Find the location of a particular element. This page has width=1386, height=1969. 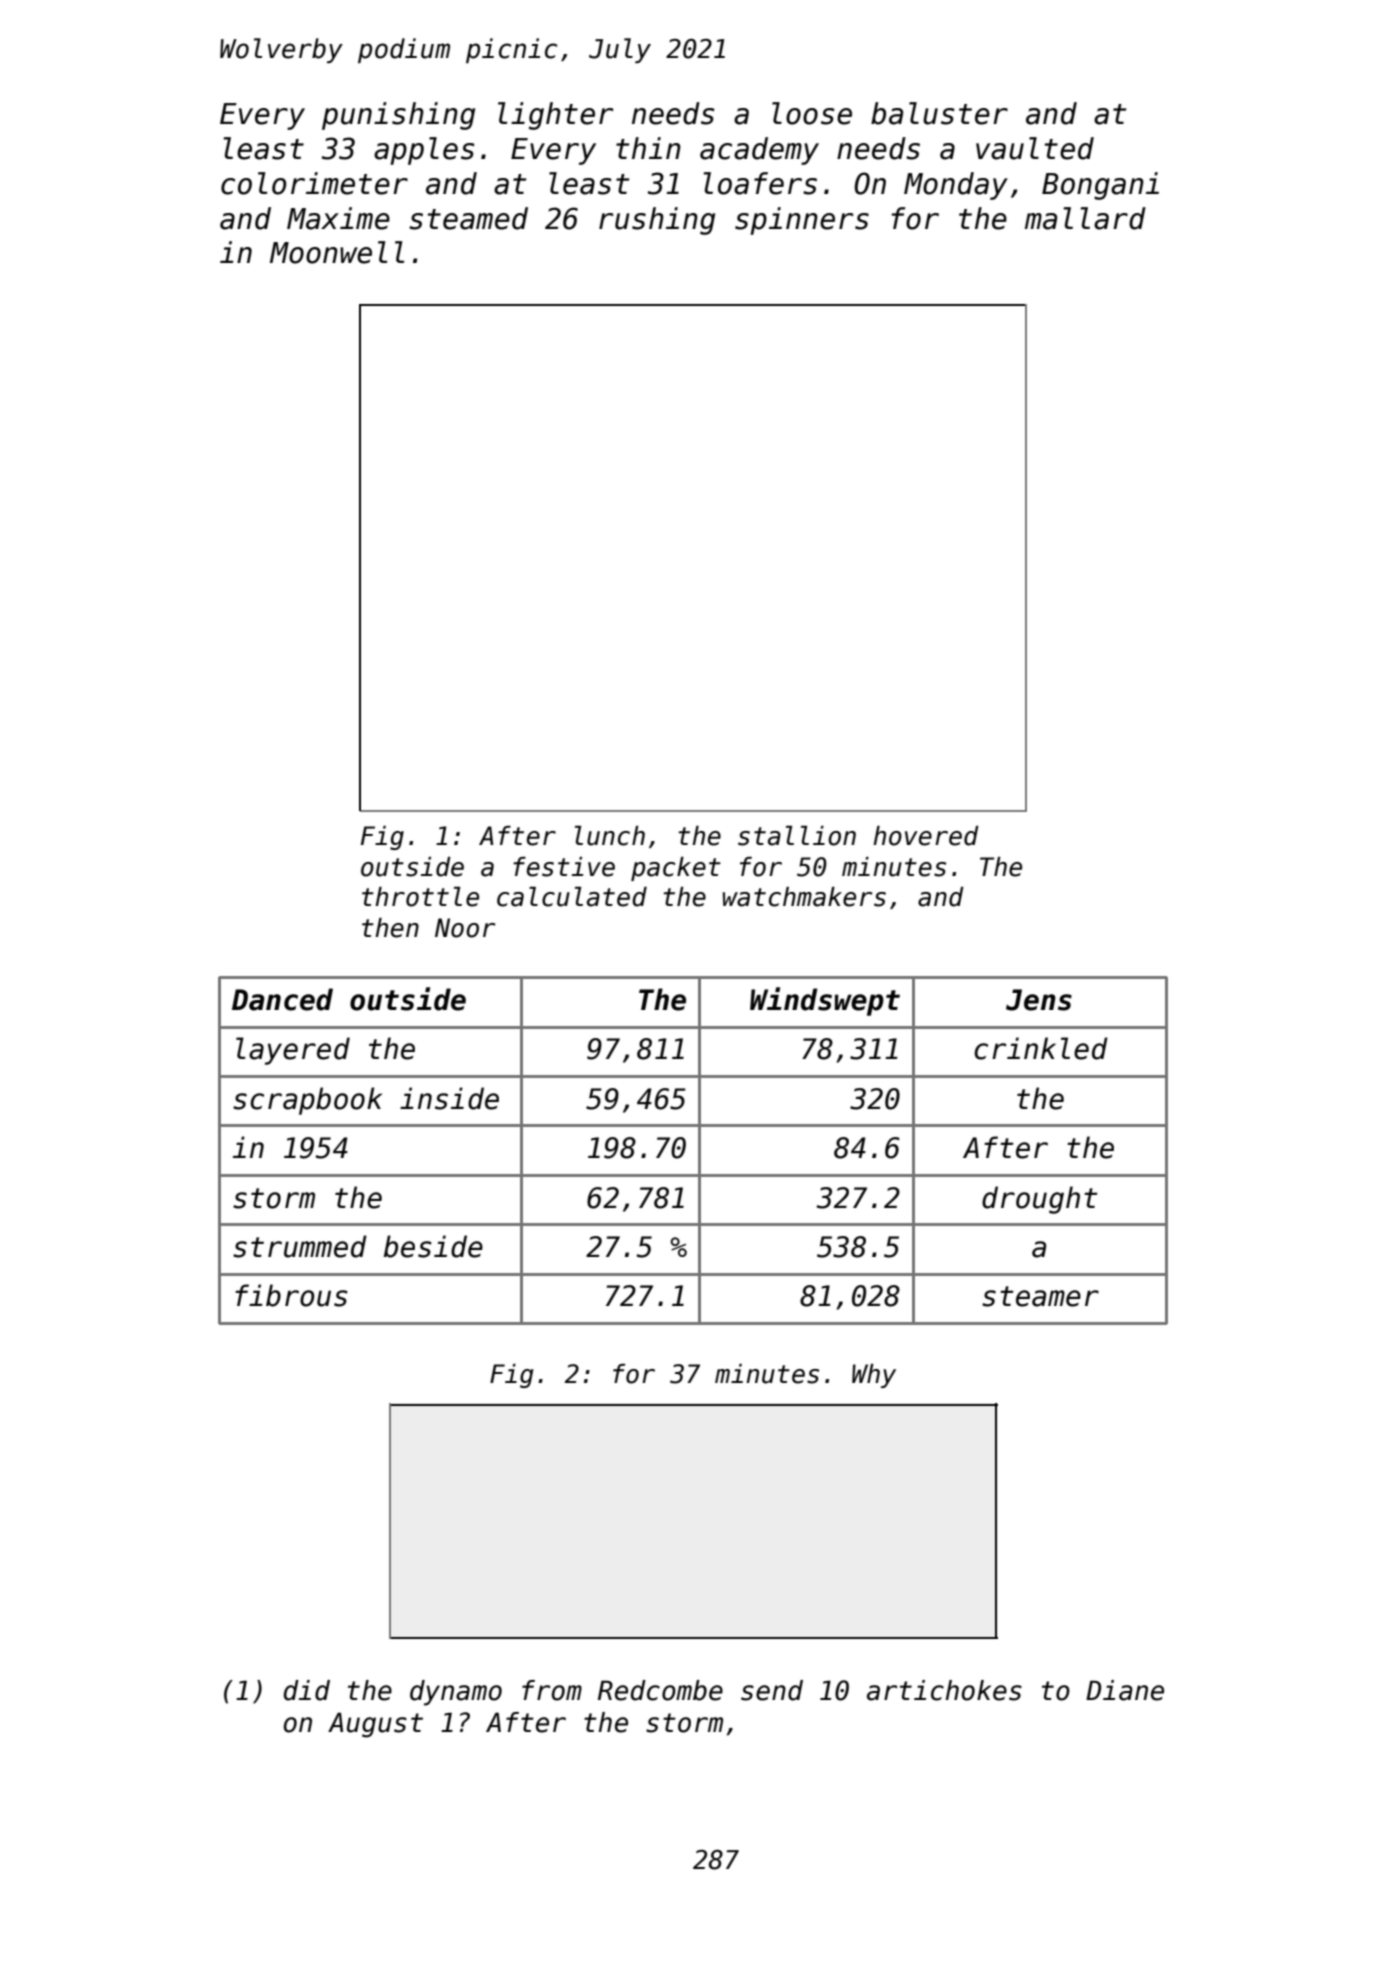

Moonwell is located at coordinates (337, 252).
